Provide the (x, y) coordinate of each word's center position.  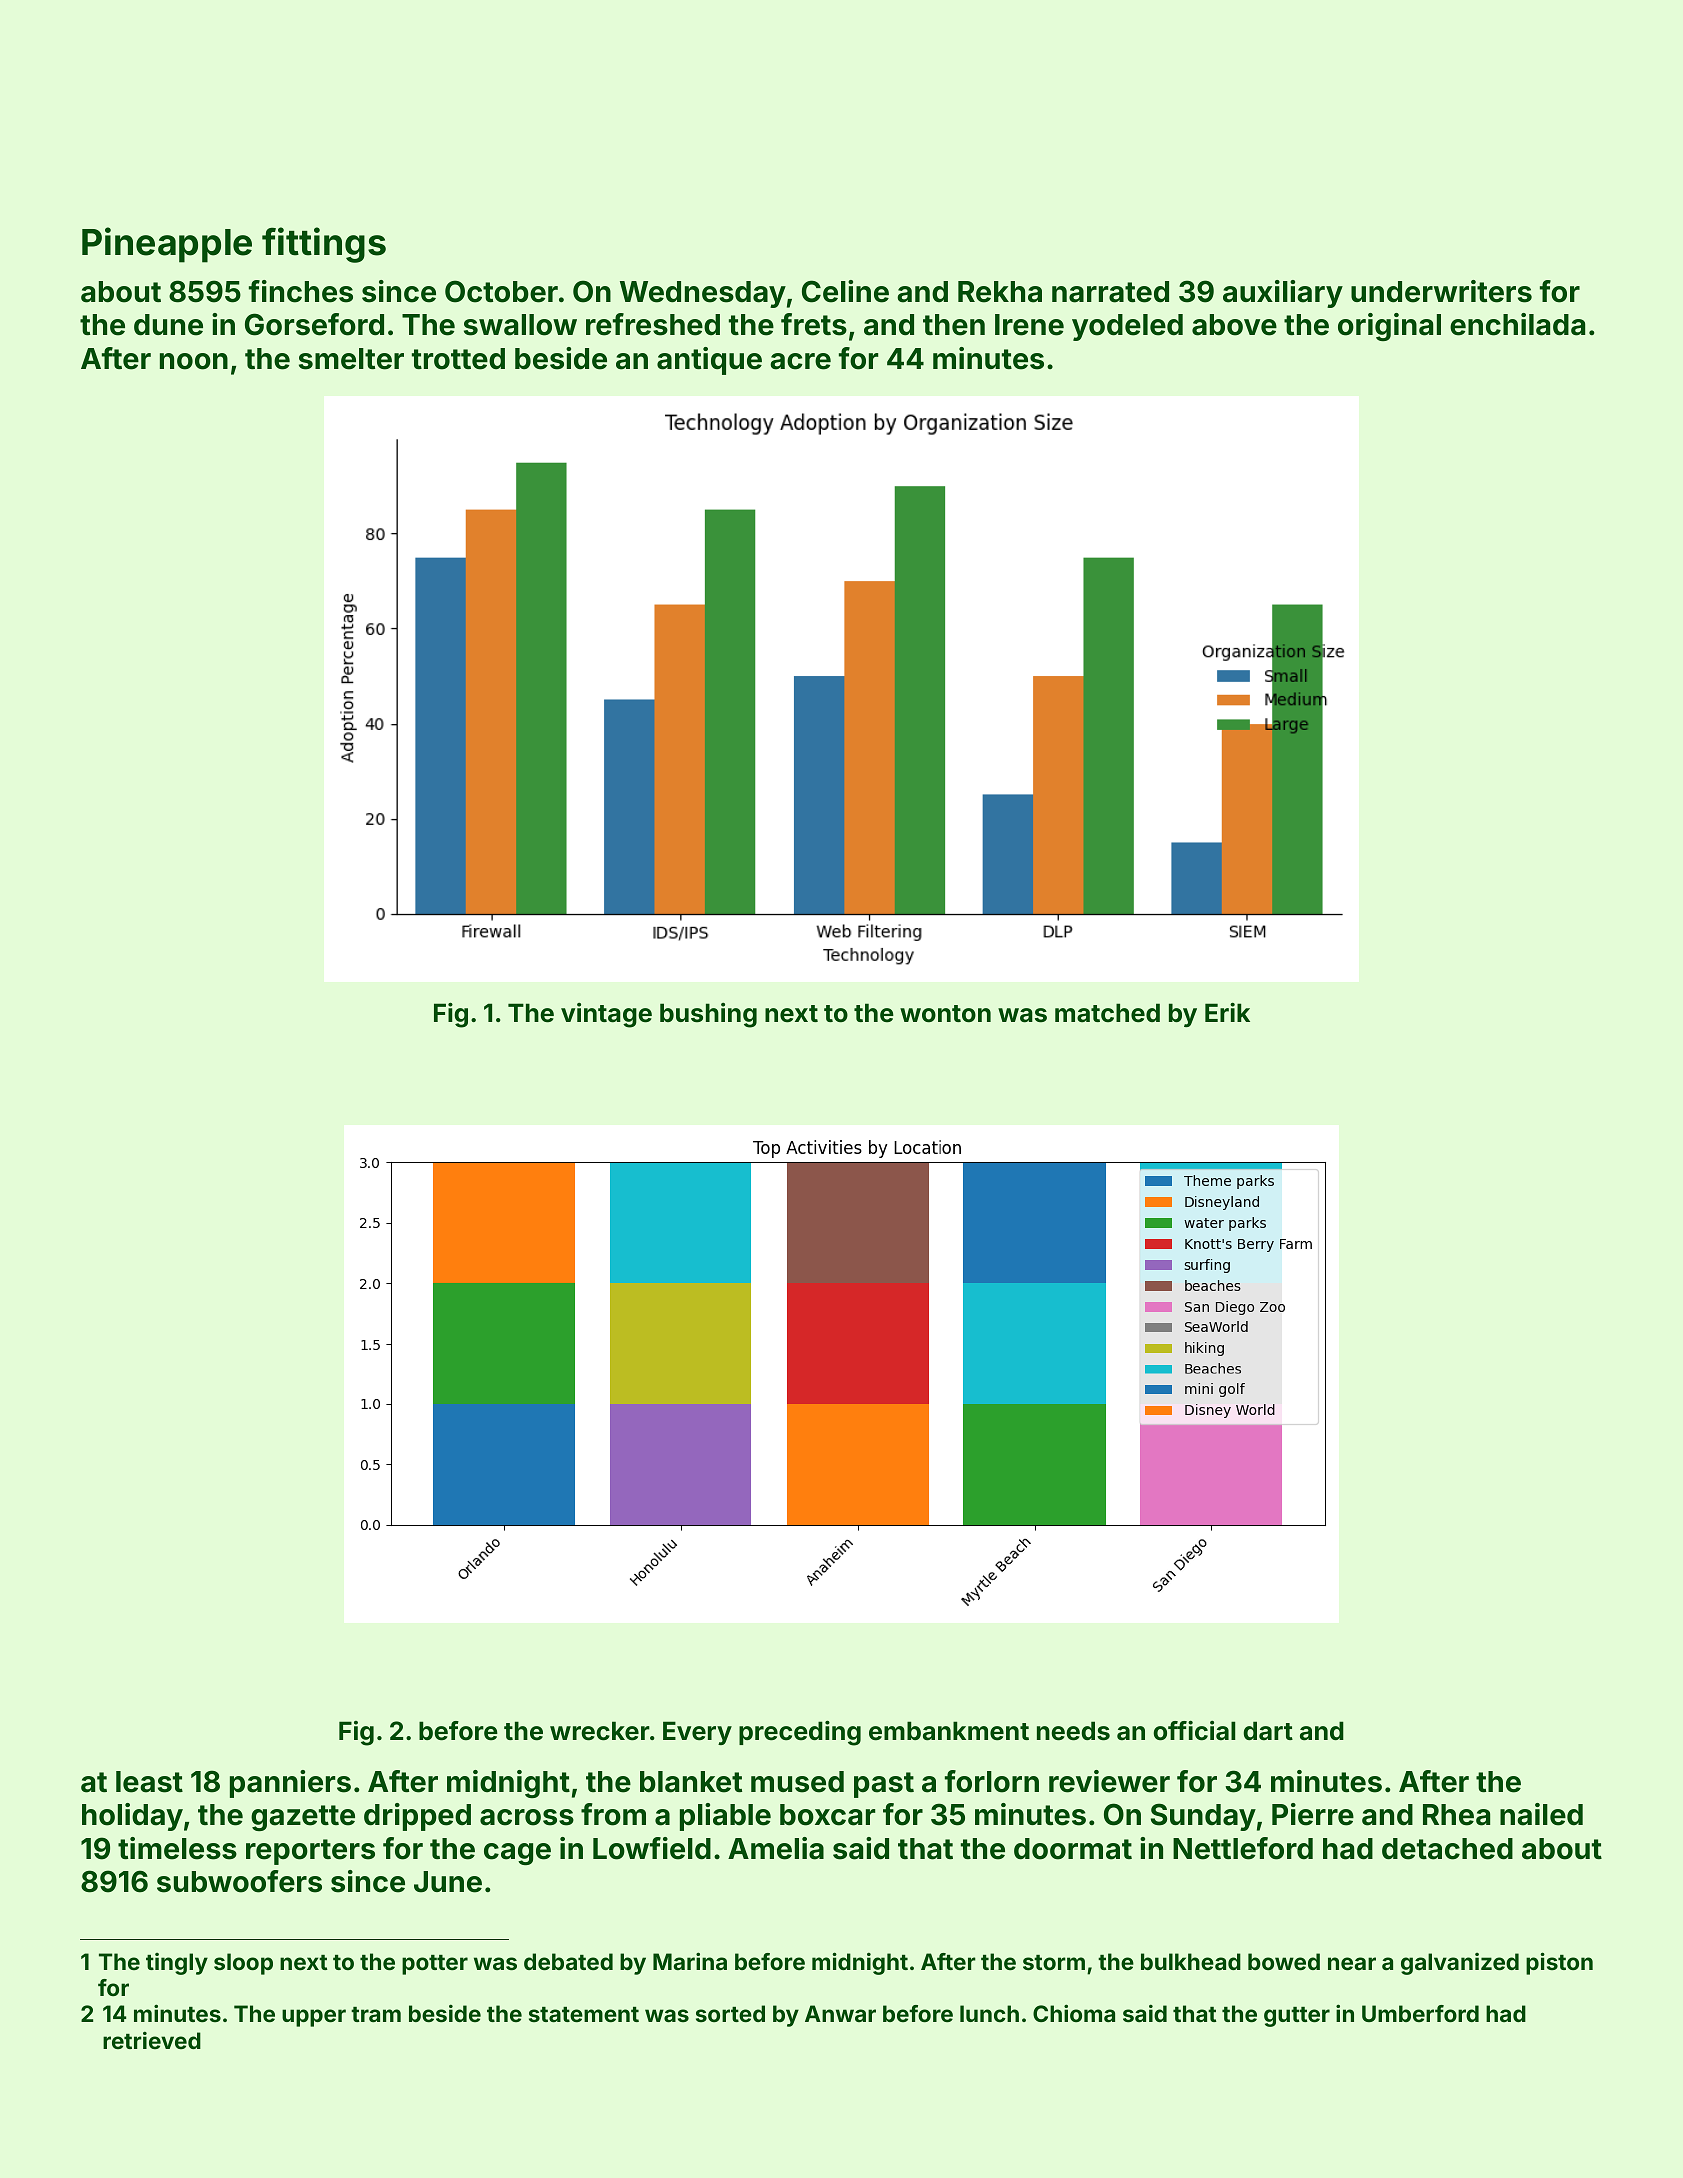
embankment (949, 1731)
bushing (708, 1015)
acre (800, 361)
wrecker (600, 1731)
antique (709, 361)
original (1389, 327)
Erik (1227, 1012)
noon (194, 361)
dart (1268, 1731)
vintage (606, 1015)
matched (1107, 1013)
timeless (177, 1848)
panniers (290, 1784)
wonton (945, 1014)
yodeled (1127, 327)
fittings (324, 245)
